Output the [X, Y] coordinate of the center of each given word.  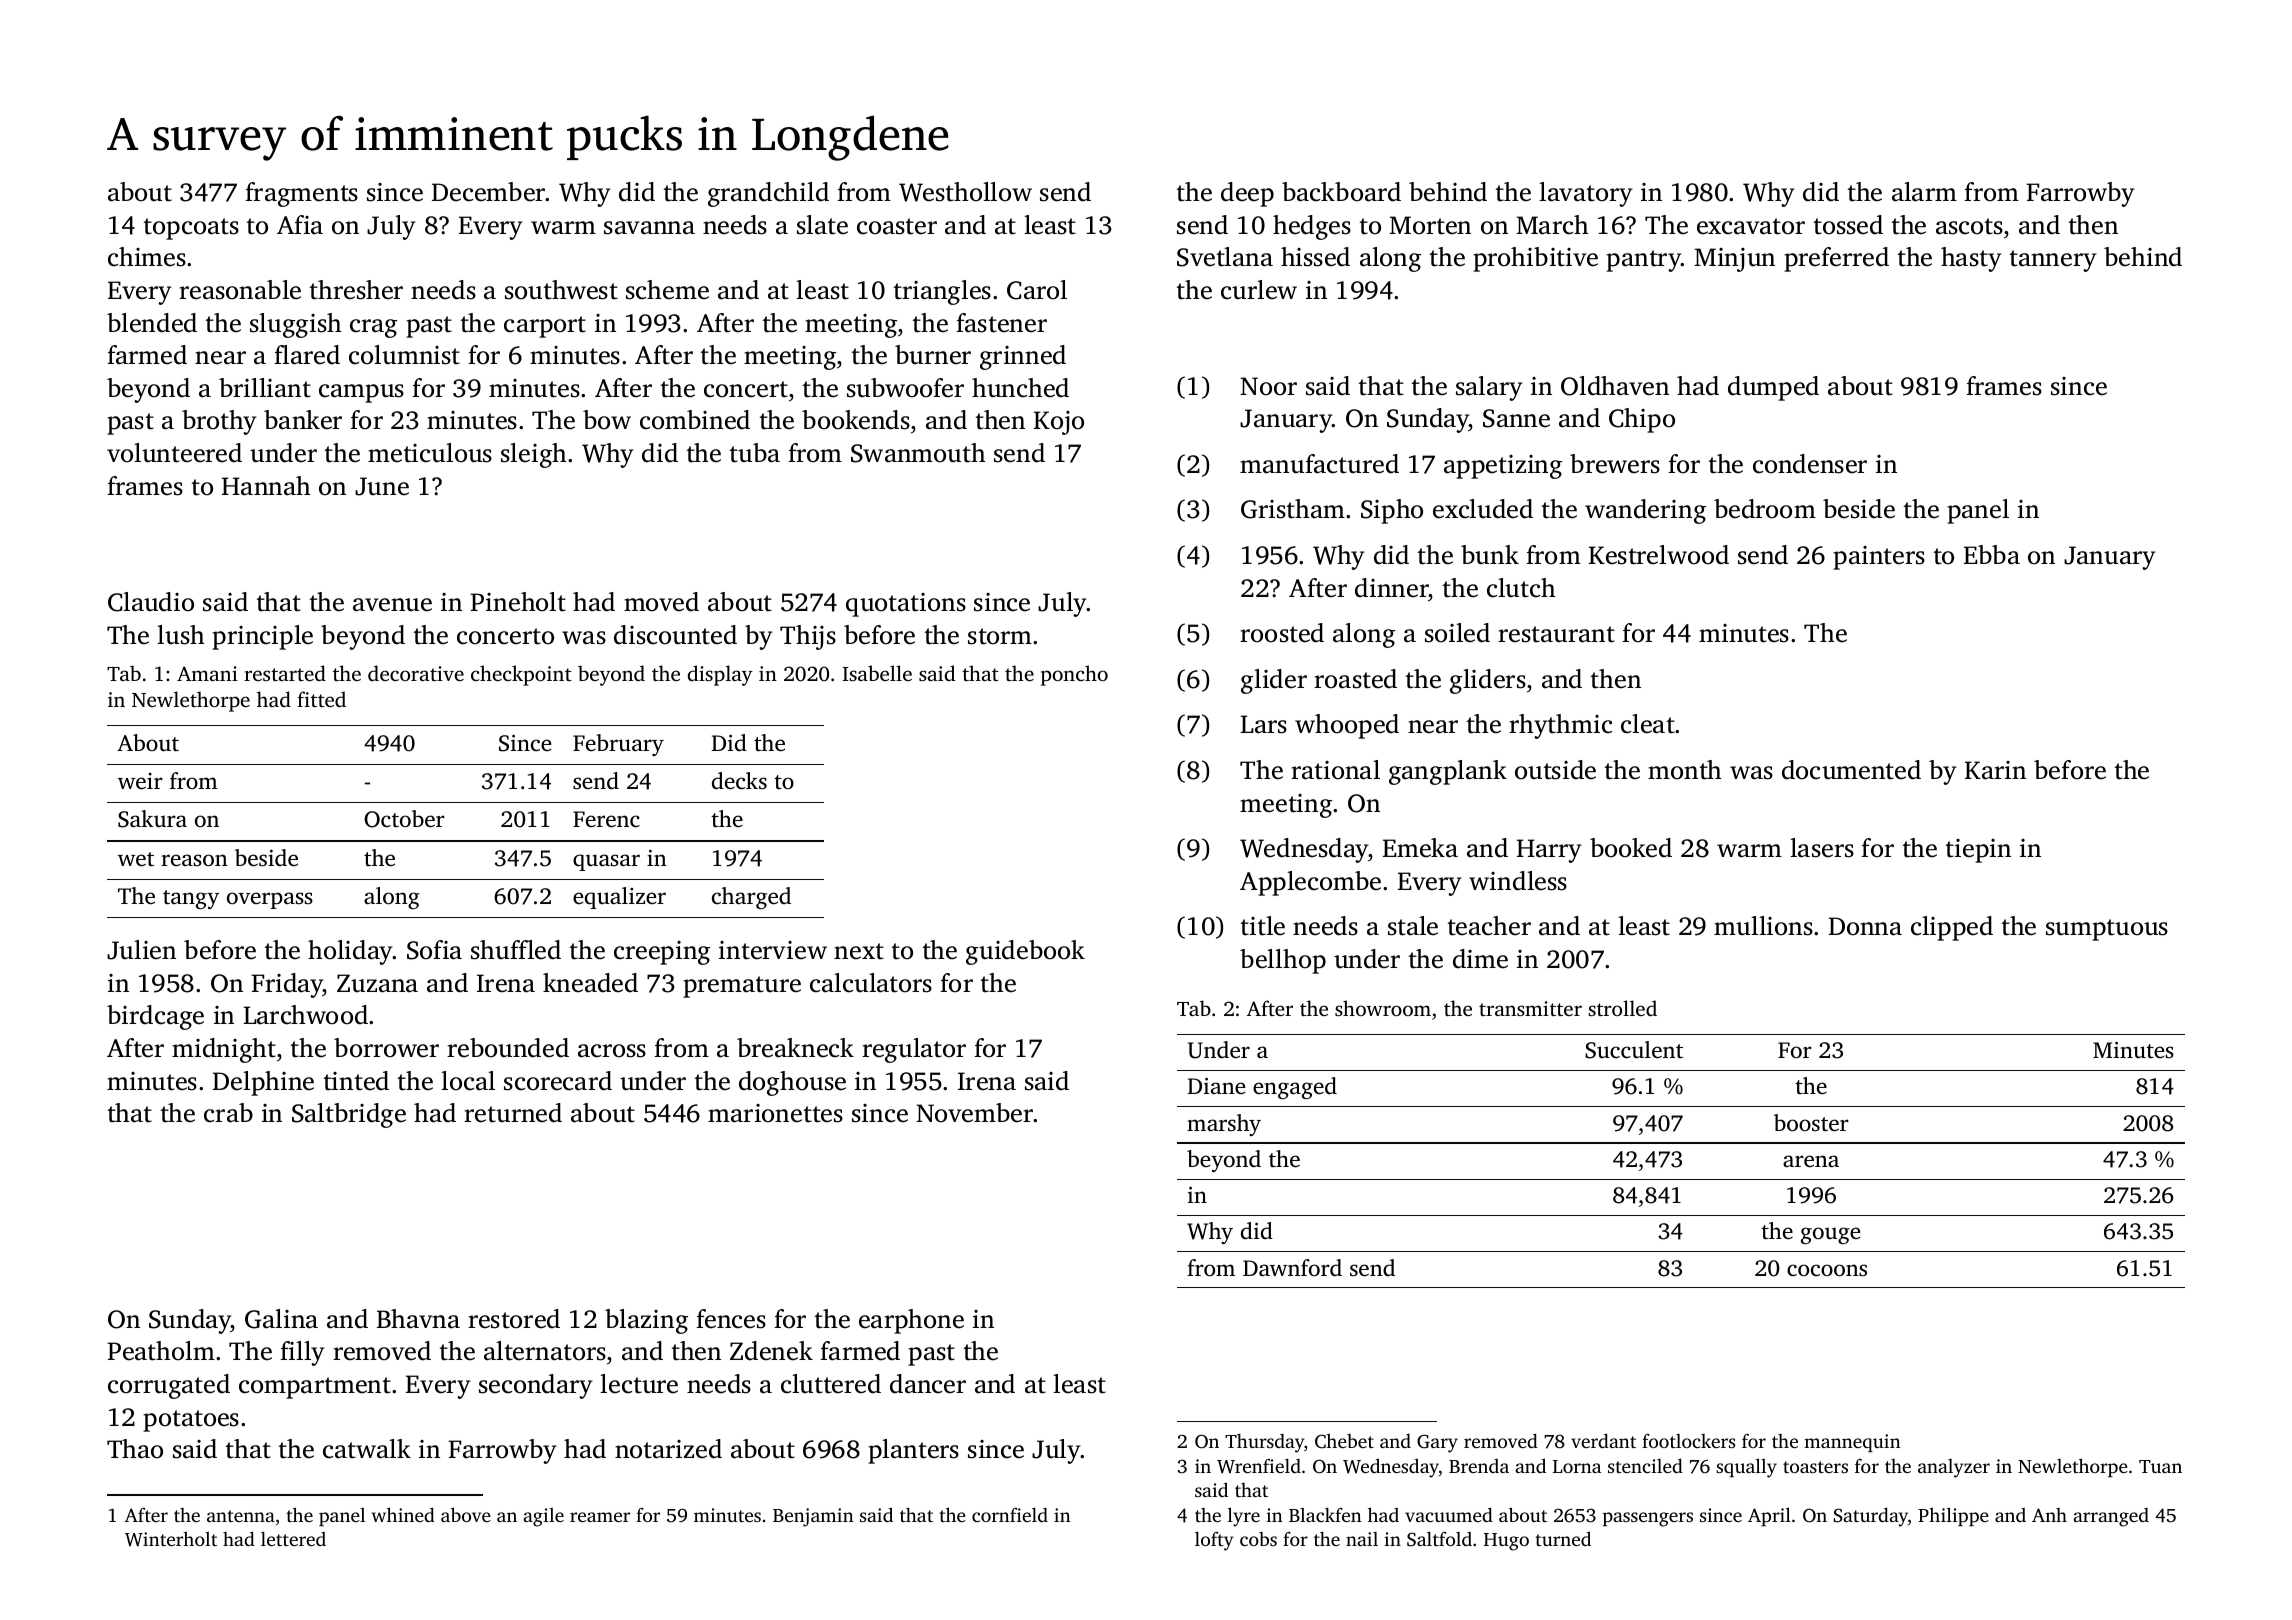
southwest [561, 290]
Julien [141, 950]
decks [739, 781]
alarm [1924, 192]
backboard [1341, 192]
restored [514, 1319]
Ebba [1992, 555]
